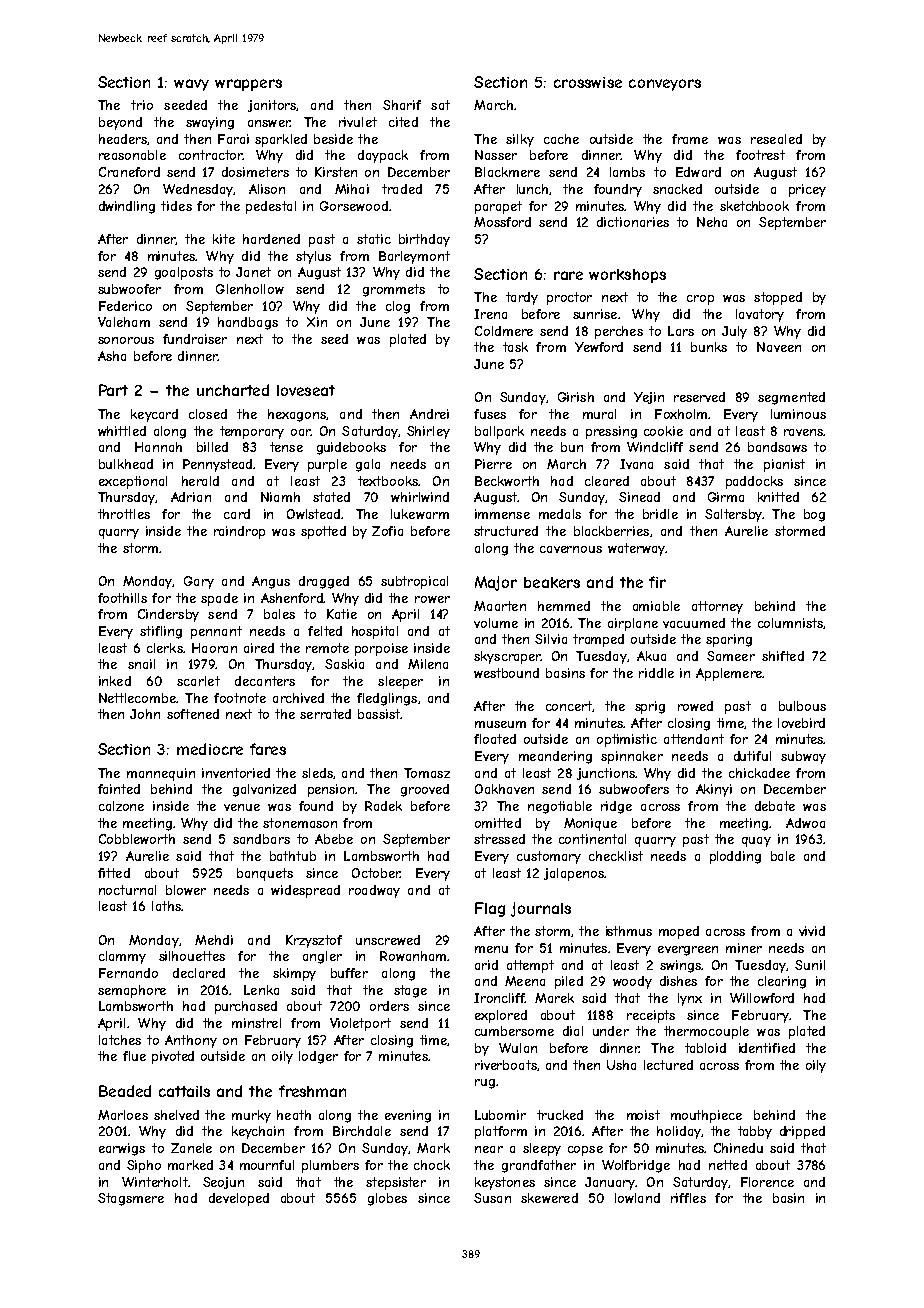  I want to click on exceptional, so click(133, 482).
